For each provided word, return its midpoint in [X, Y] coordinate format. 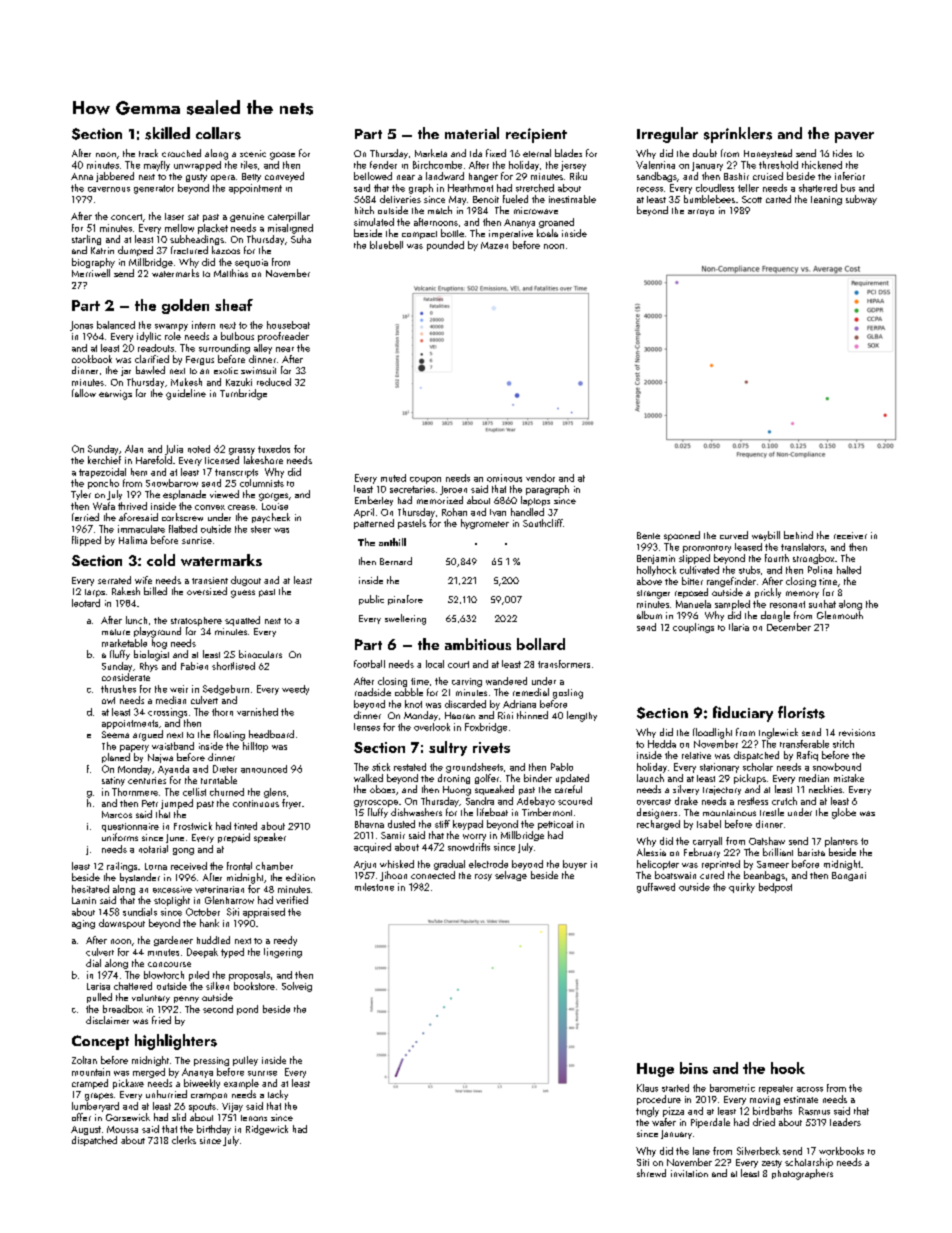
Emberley [374, 501]
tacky [278, 1095]
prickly [768, 593]
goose [282, 156]
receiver [850, 535]
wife [143, 580]
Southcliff [543, 523]
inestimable [572, 199]
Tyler [81, 495]
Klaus [647, 1088]
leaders [845, 1122]
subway [861, 200]
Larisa [98, 986]
